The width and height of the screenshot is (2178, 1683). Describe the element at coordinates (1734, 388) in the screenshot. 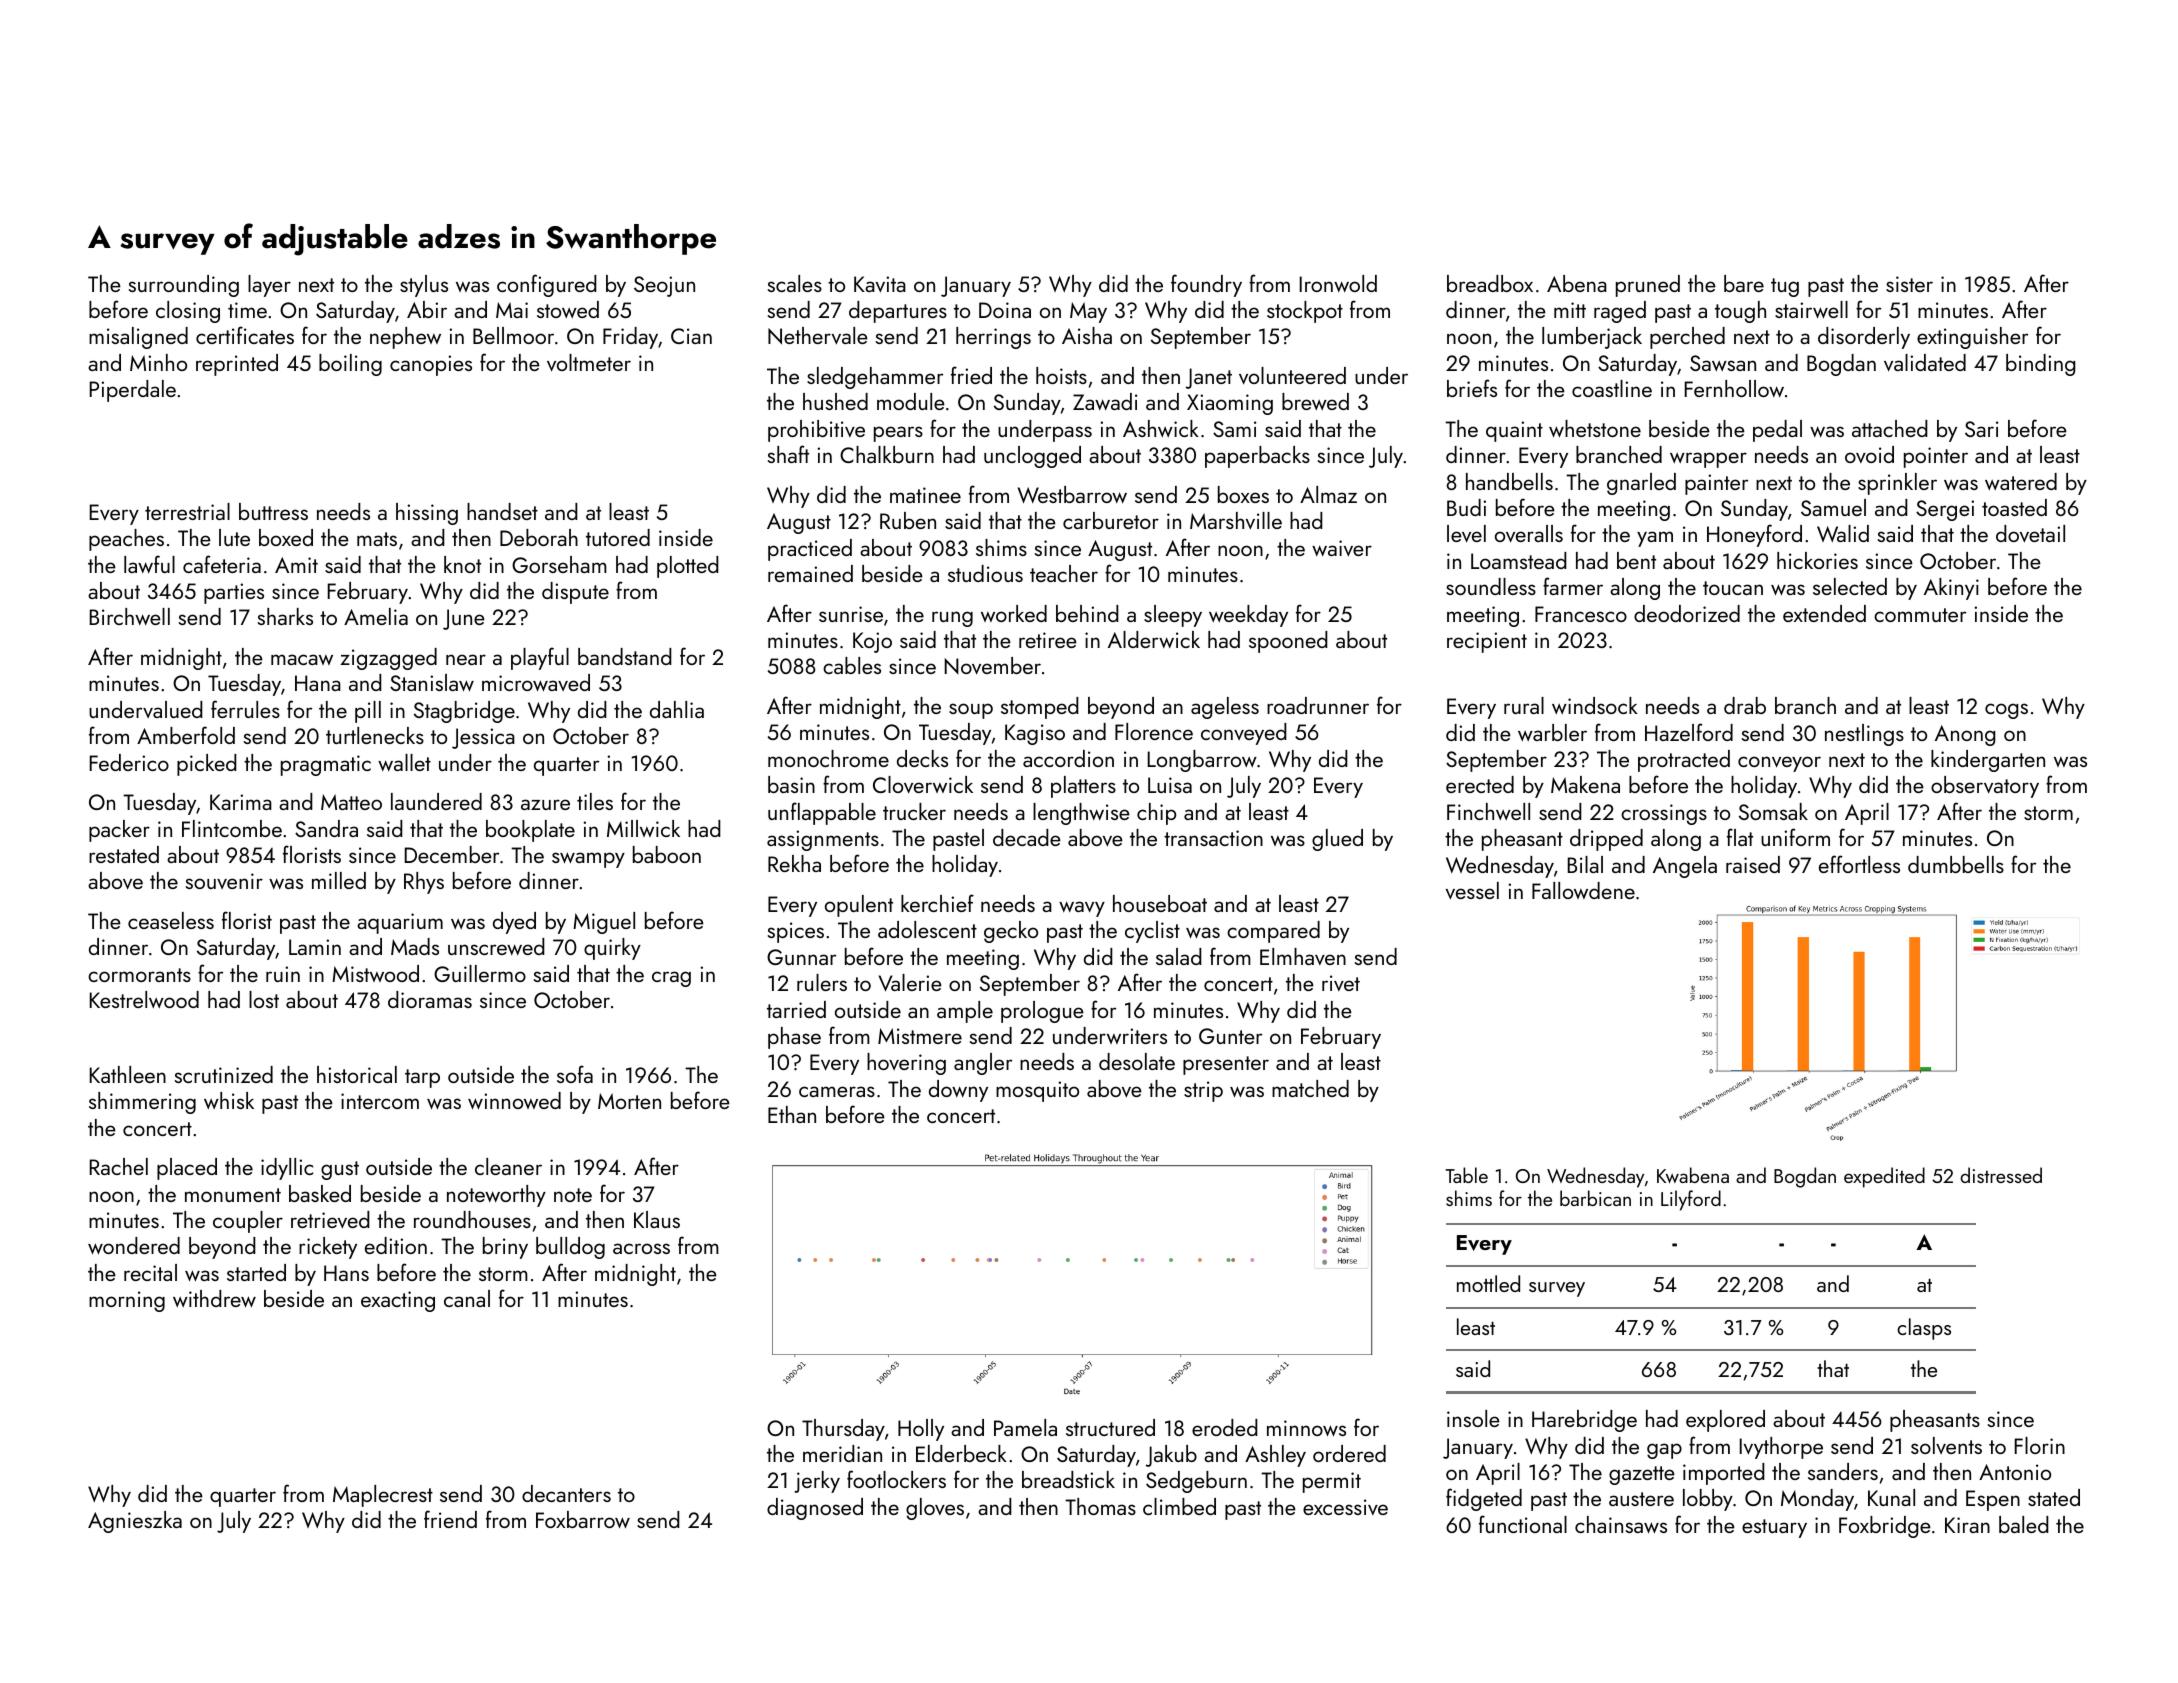

I see `Fernhollow` at that location.
